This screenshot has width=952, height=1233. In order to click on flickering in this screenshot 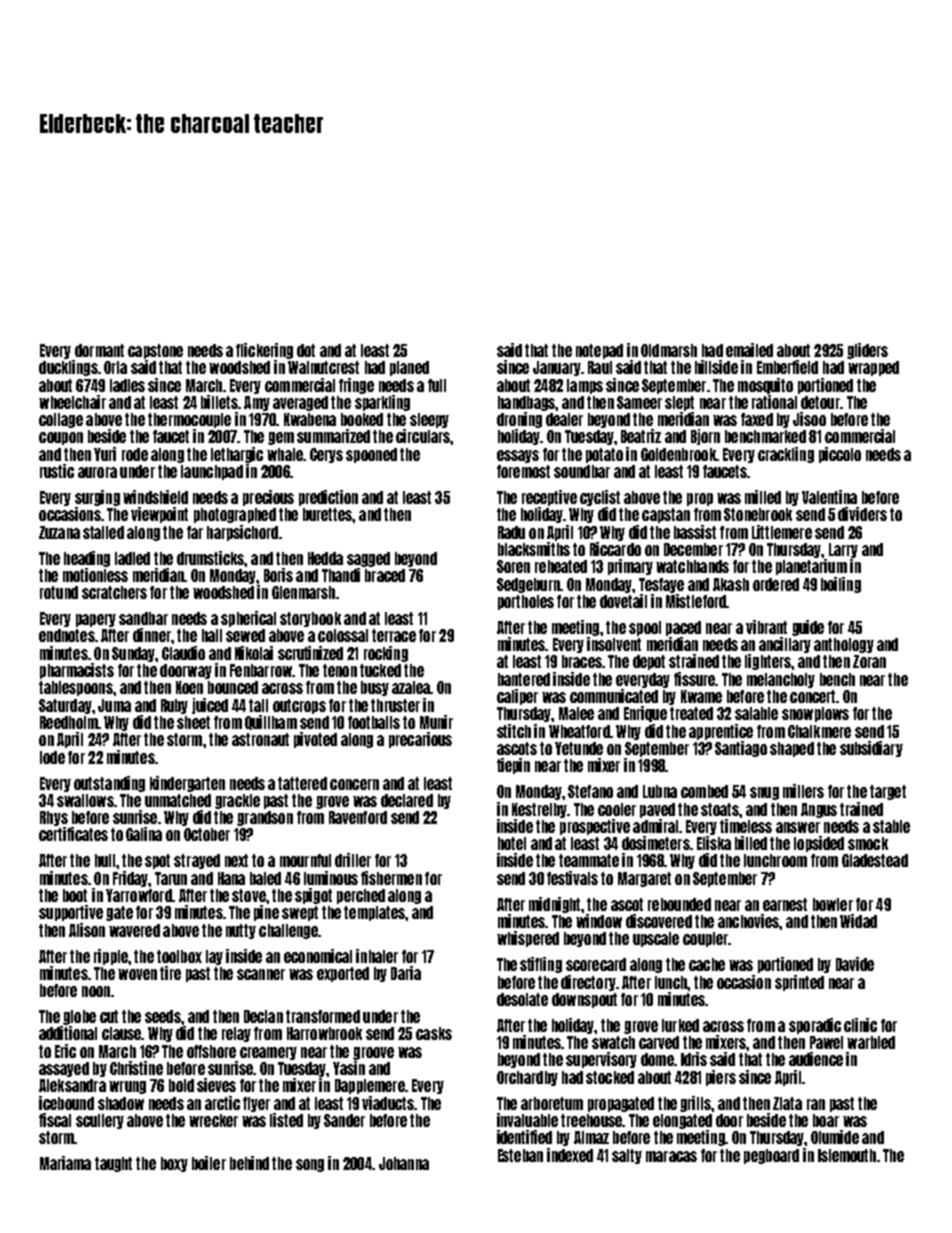, I will do `click(264, 351)`.
